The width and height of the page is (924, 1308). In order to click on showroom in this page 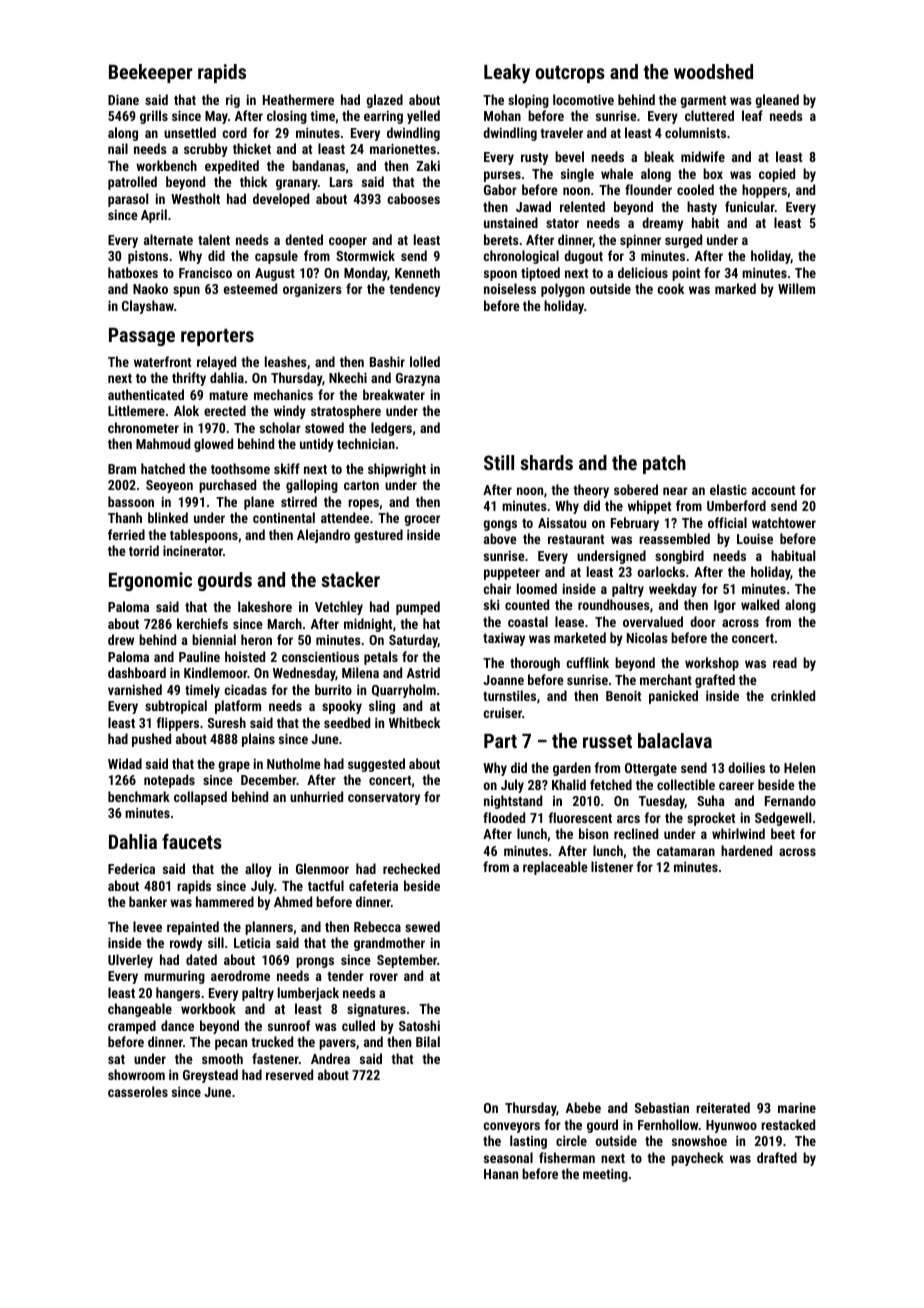, I will do `click(136, 1074)`.
